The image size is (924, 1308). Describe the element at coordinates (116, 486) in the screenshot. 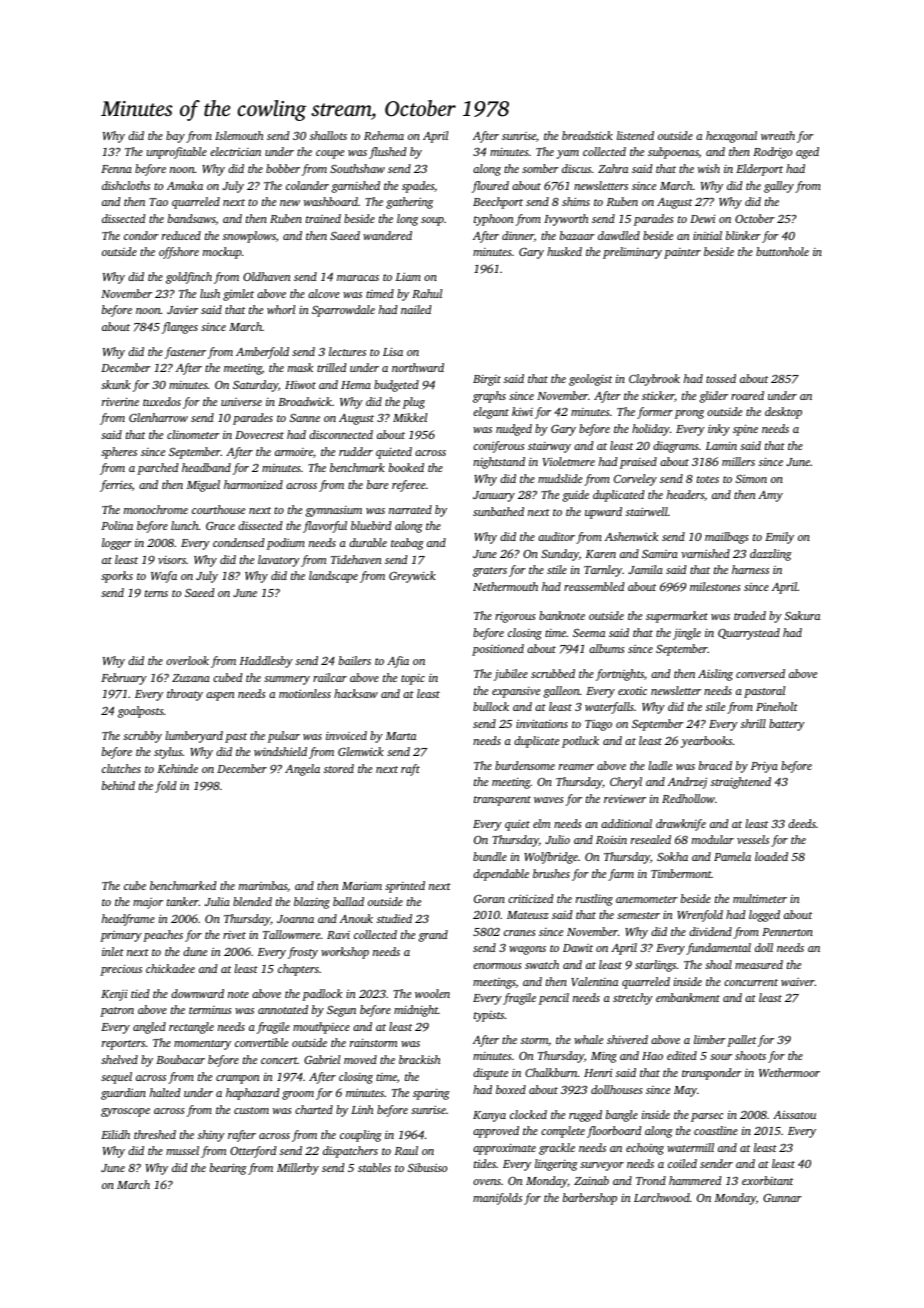

I see `ferries` at that location.
